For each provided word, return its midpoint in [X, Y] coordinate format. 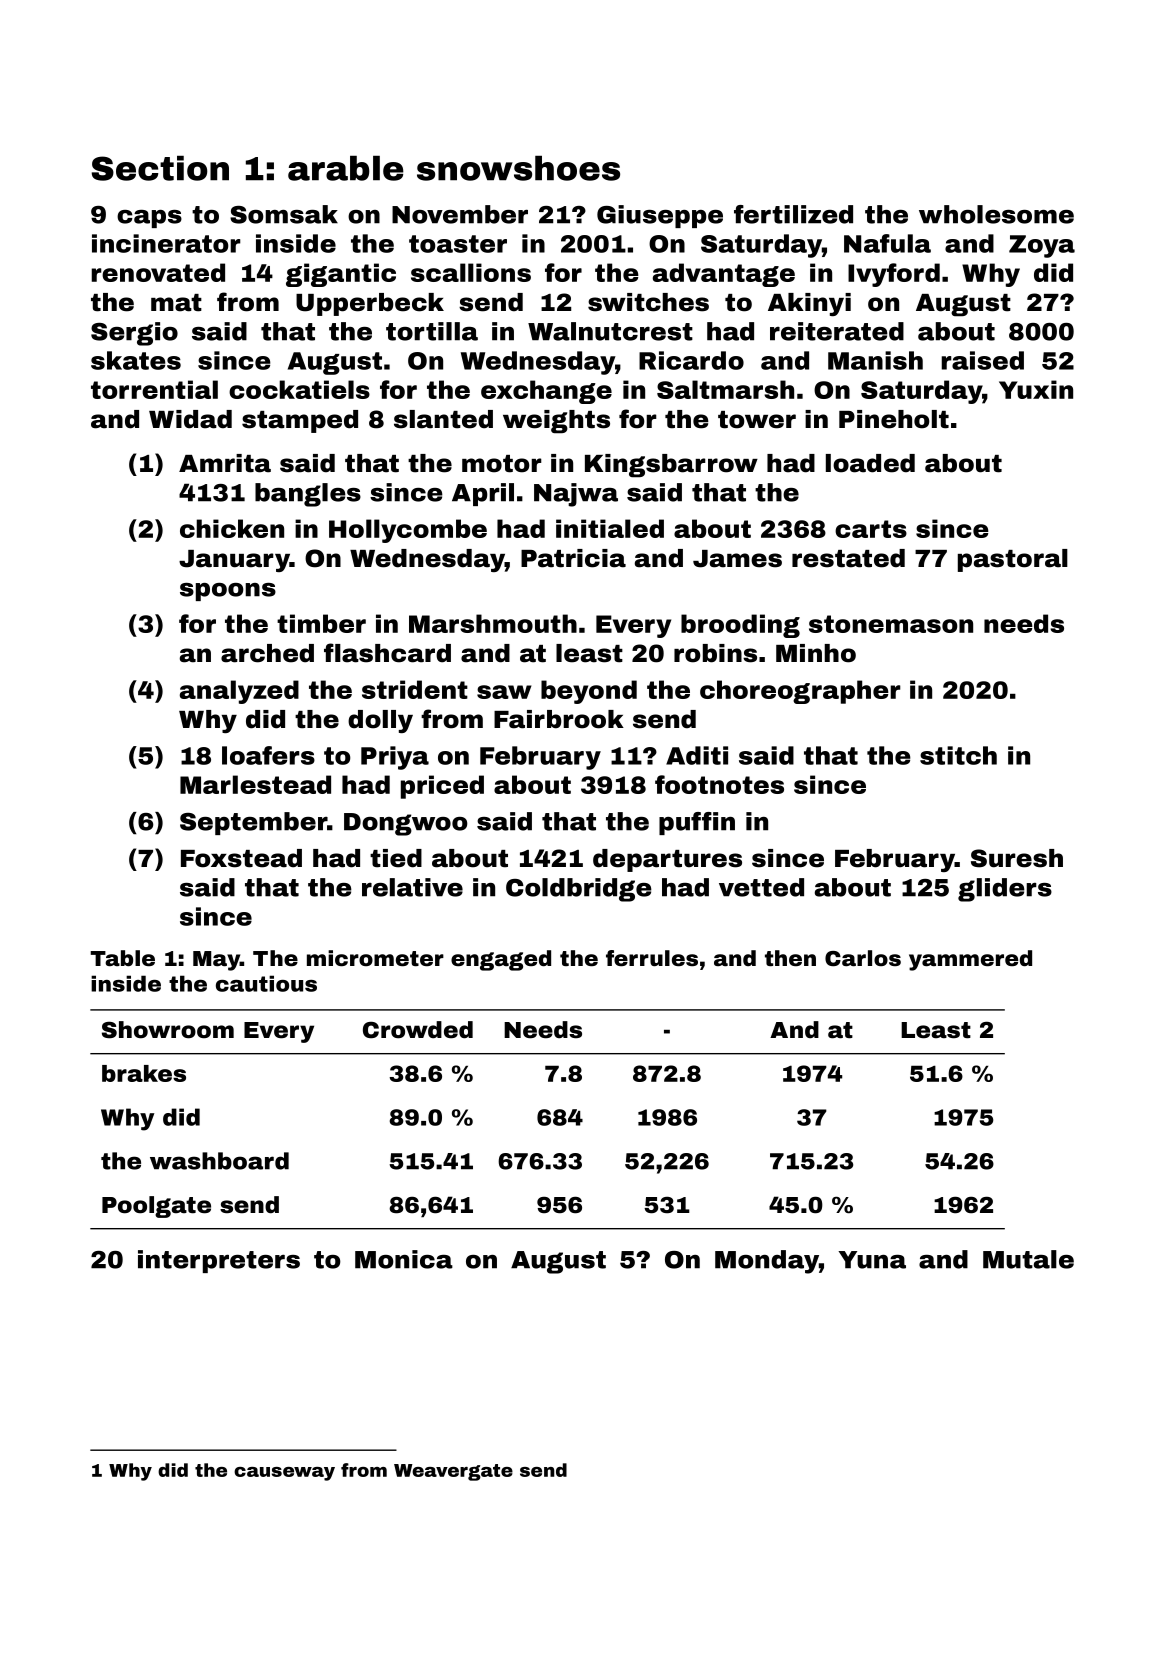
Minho [816, 653]
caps [149, 219]
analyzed [239, 692]
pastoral [1013, 560]
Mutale [1028, 1259]
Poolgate [156, 1207]
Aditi [697, 755]
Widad [190, 419]
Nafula [887, 243]
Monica [404, 1259]
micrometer [375, 958]
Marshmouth [493, 623]
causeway [284, 1474]
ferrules [652, 958]
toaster [458, 244]
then [790, 958]
